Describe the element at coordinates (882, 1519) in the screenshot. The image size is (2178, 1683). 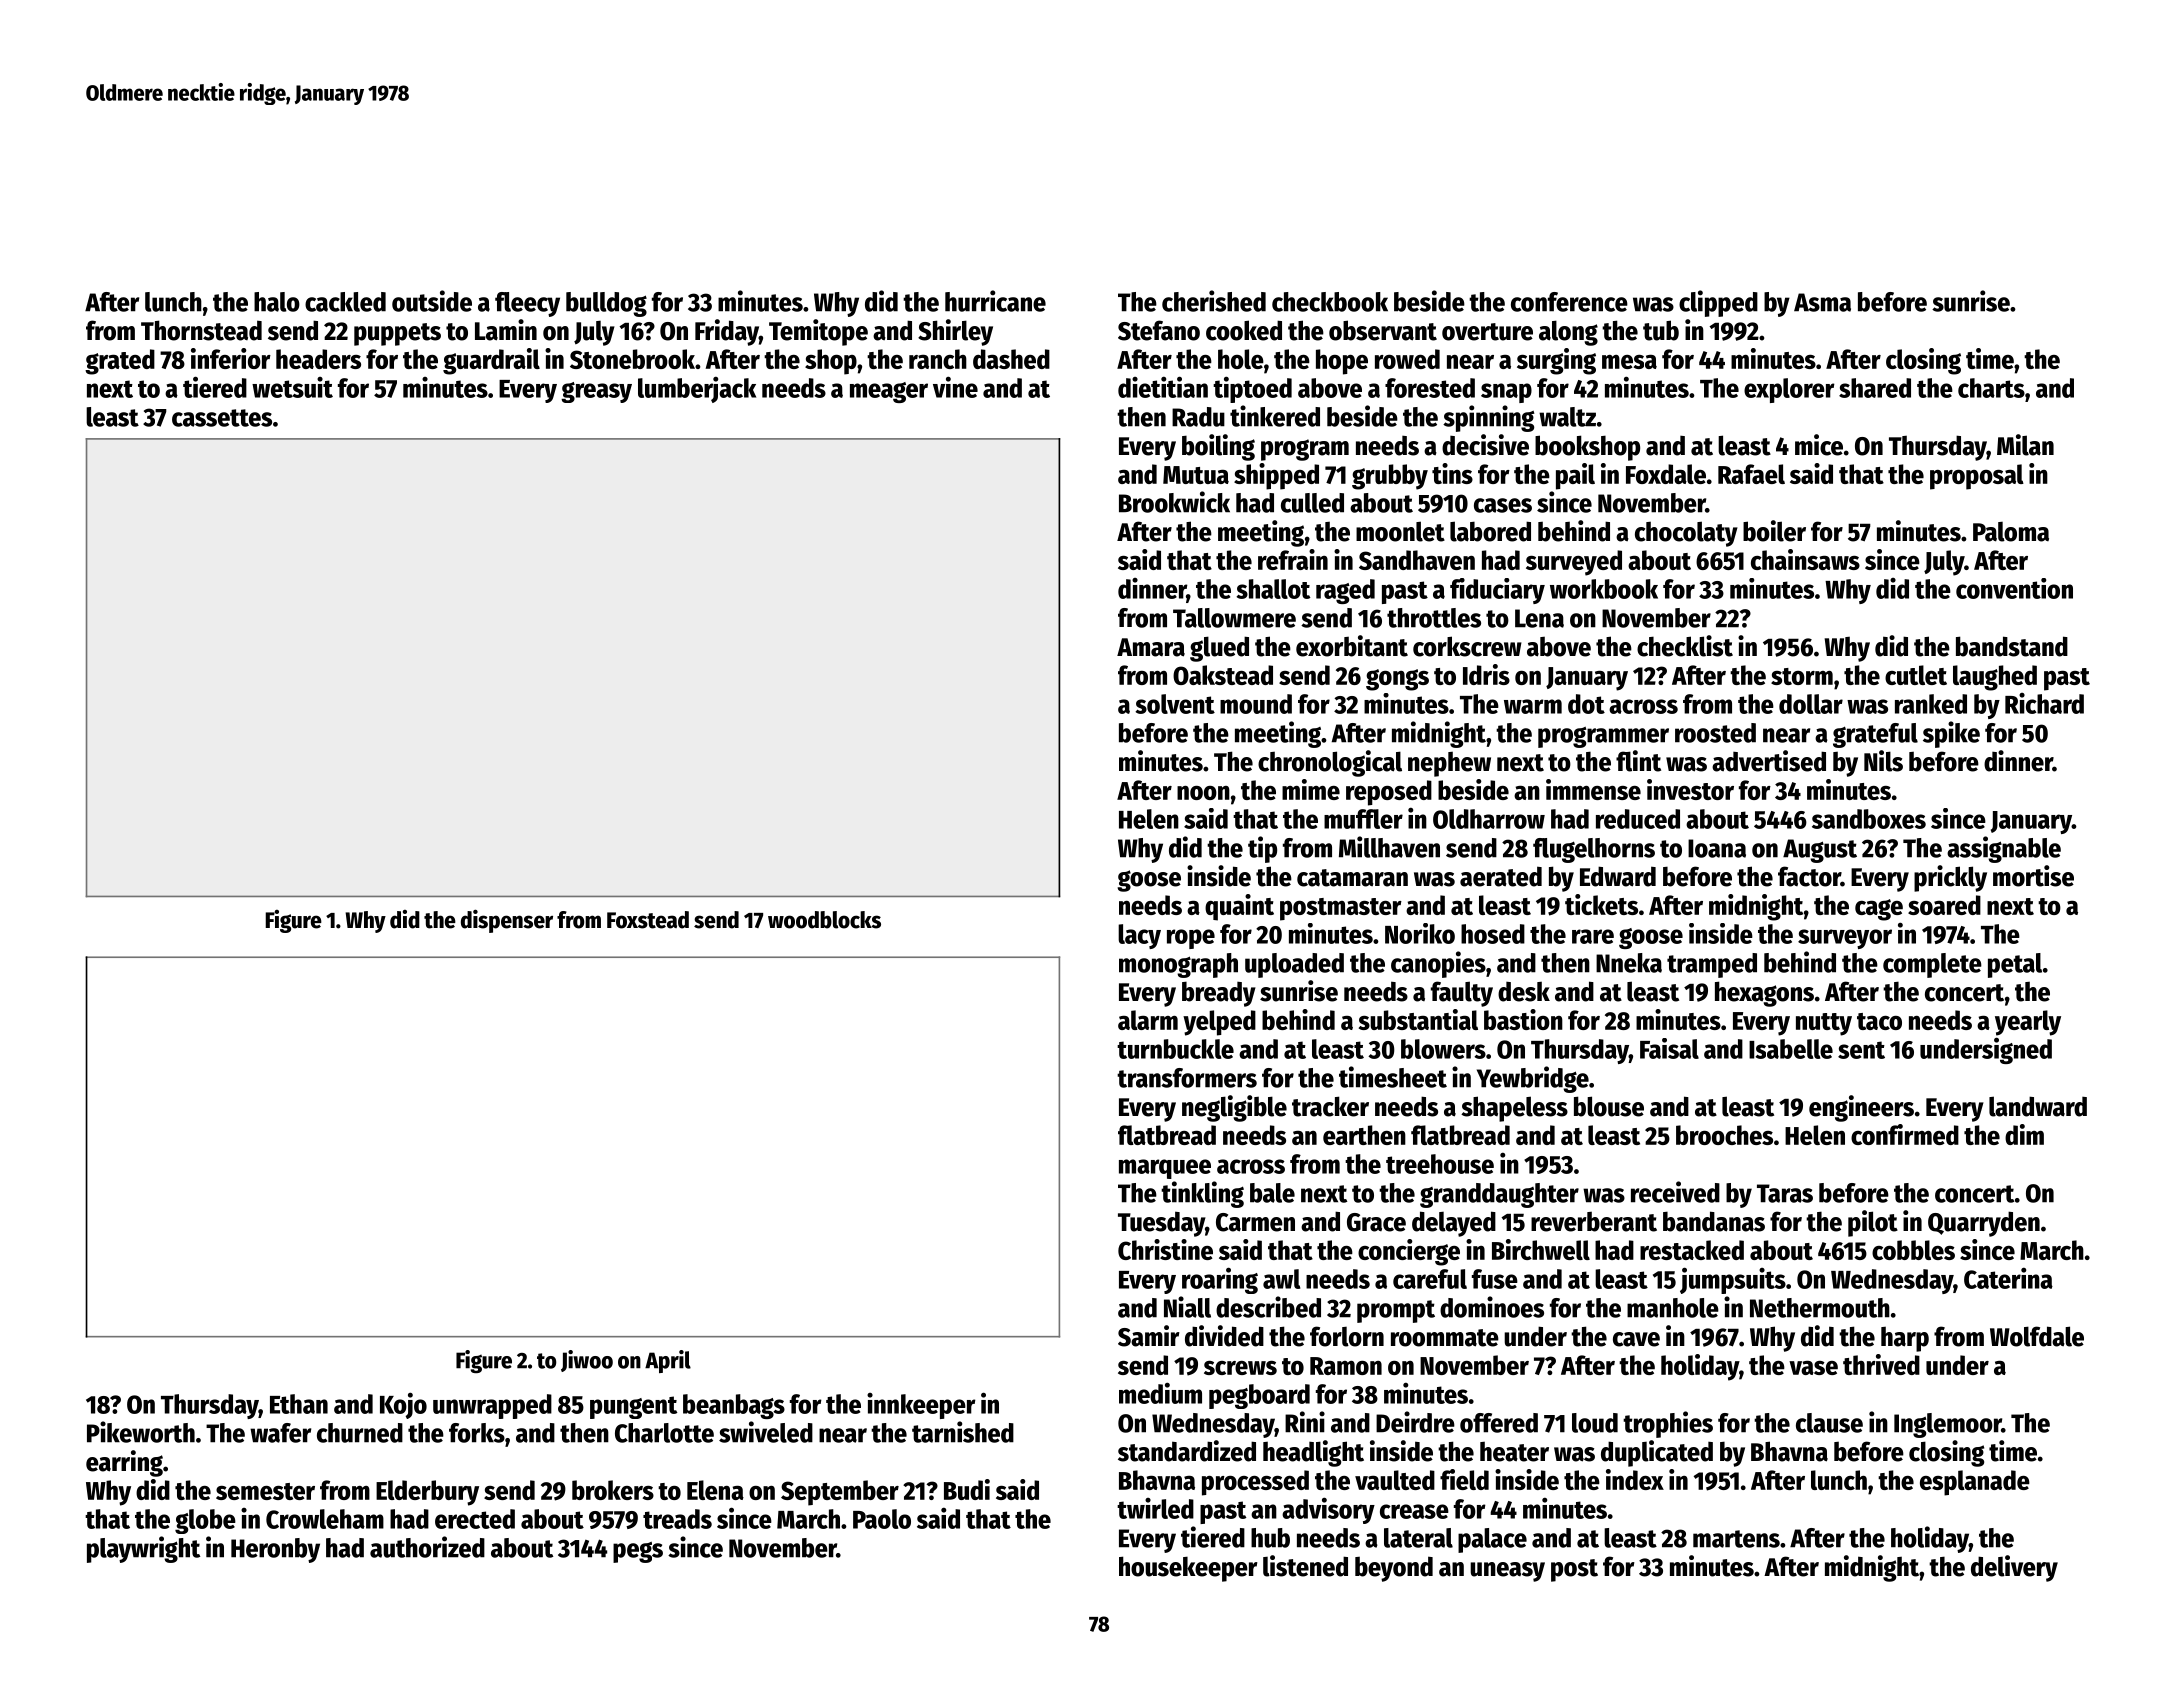
I see `Paolo` at that location.
